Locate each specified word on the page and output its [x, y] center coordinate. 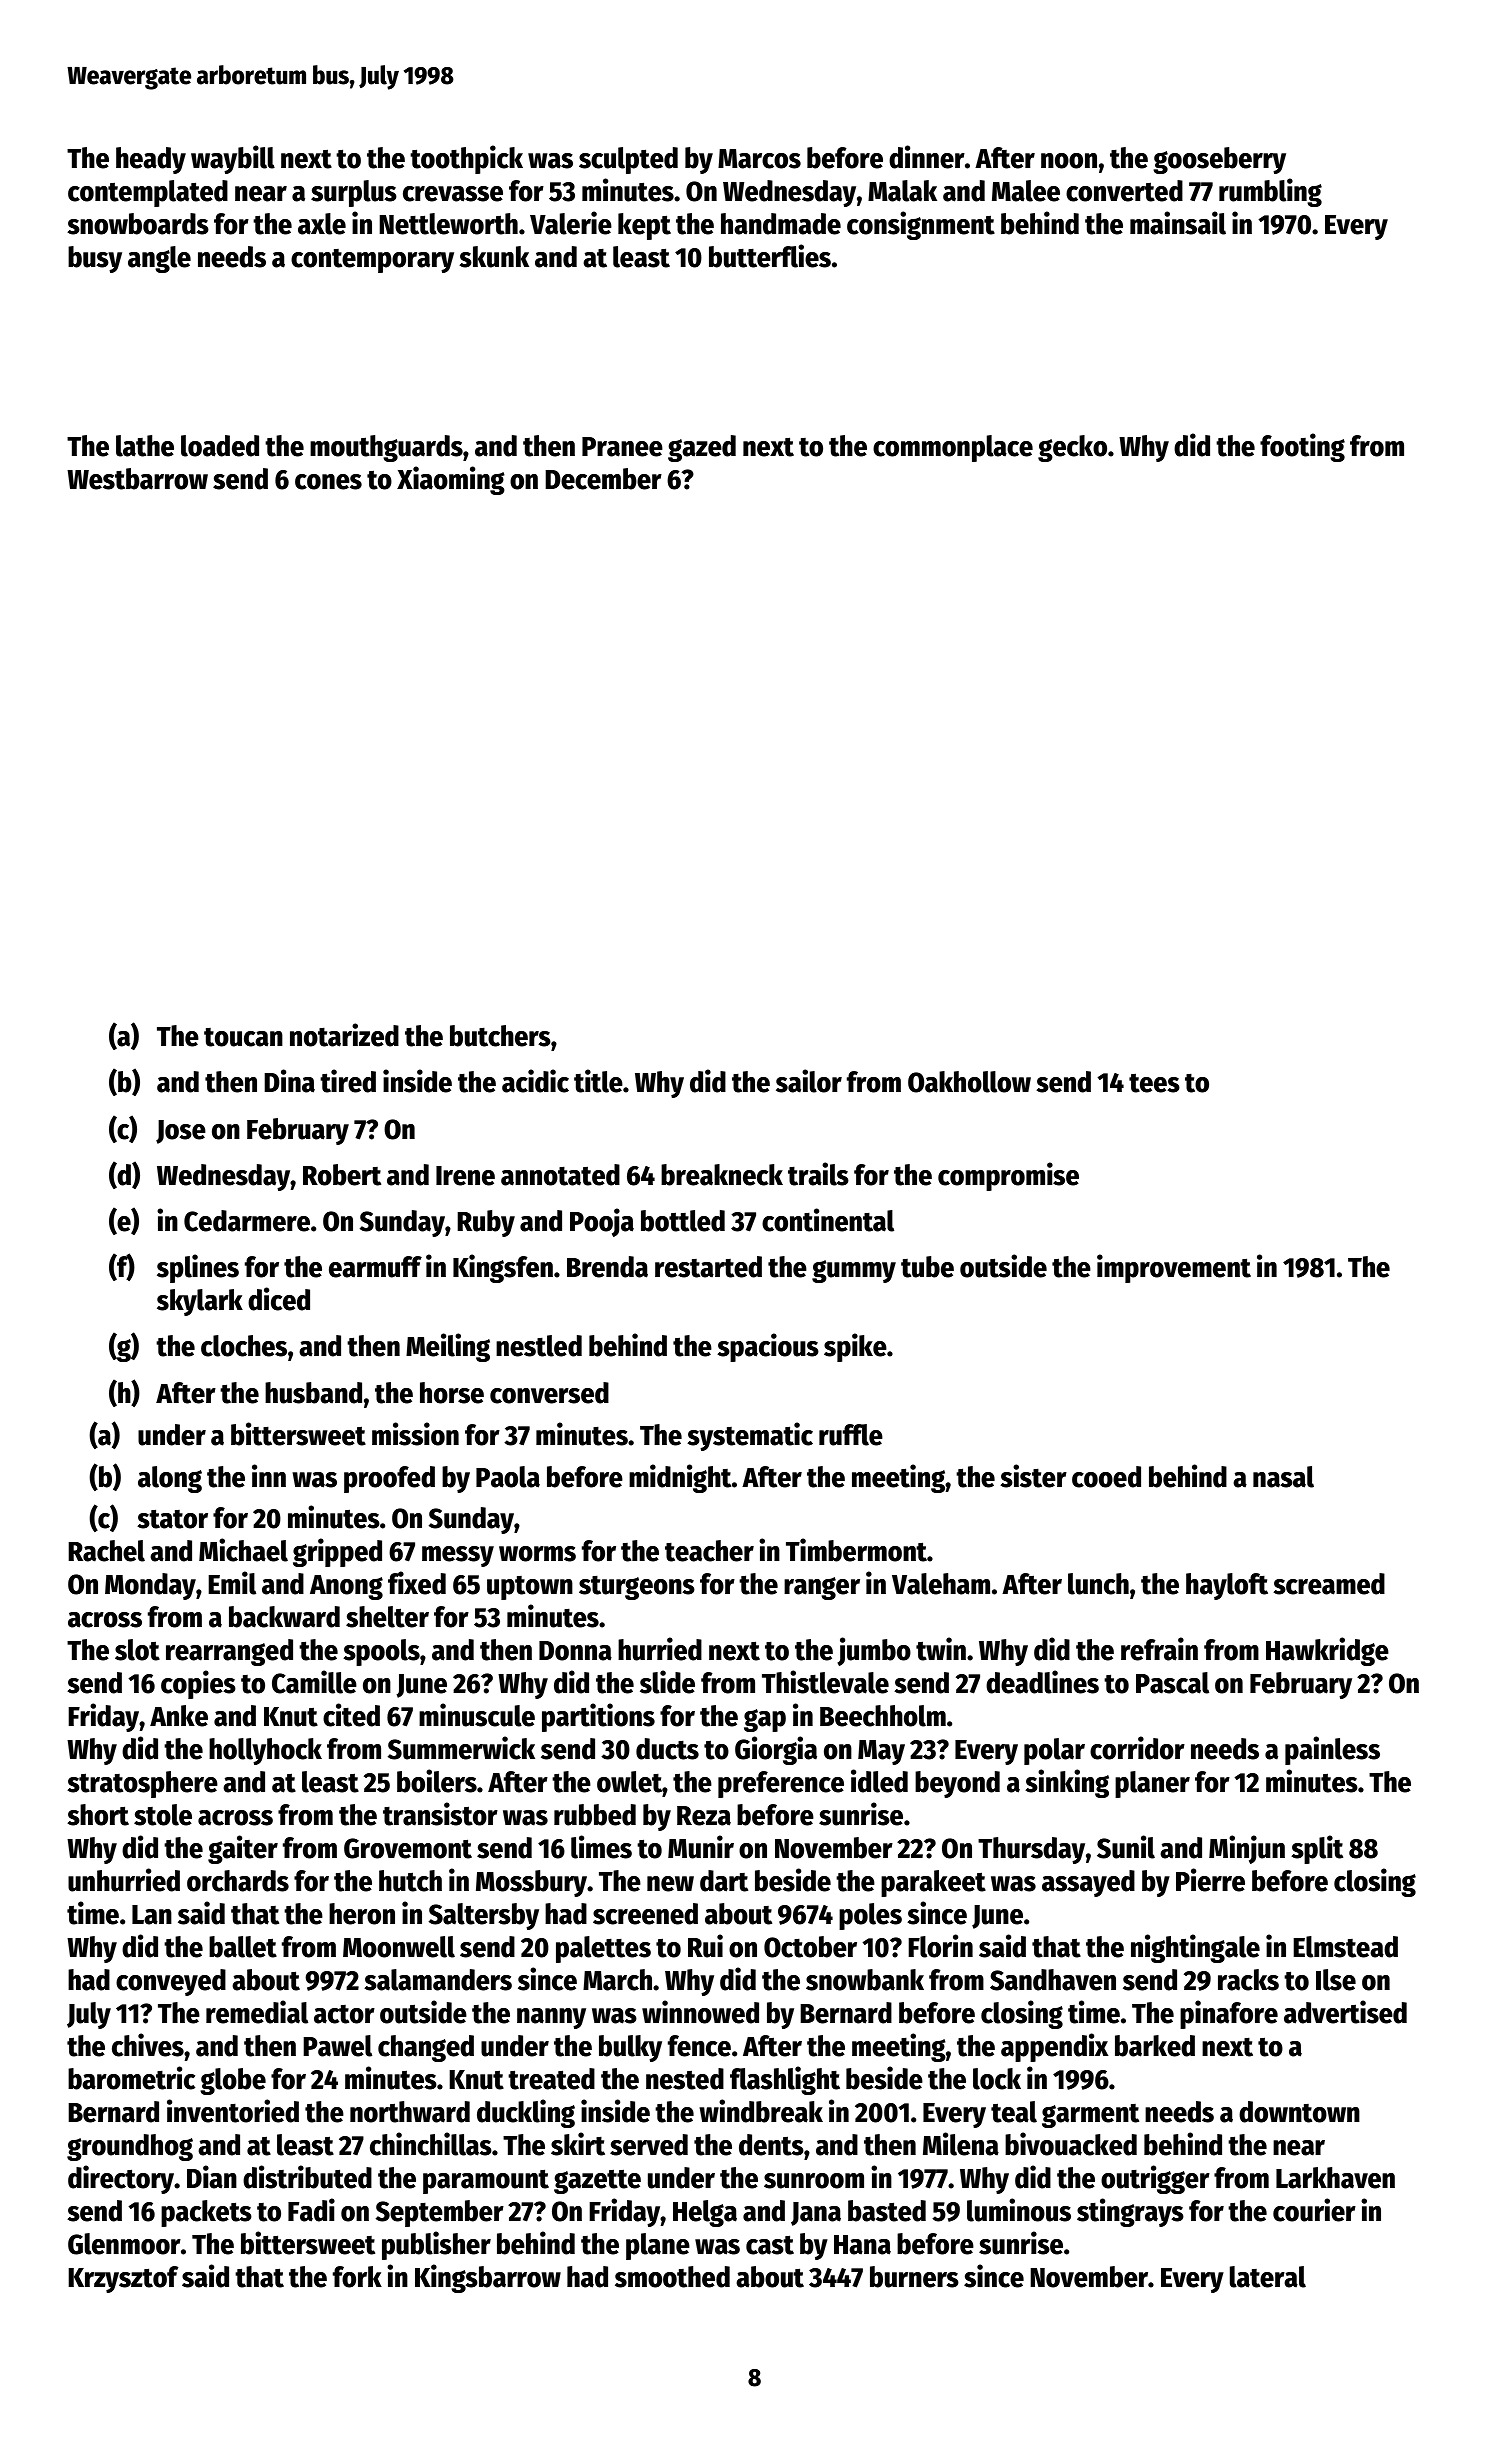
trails [818, 1174]
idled [879, 1781]
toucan [243, 1037]
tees [1154, 1083]
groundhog [130, 2147]
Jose [181, 1132]
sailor [809, 1081]
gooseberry [1219, 160]
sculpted [628, 160]
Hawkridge [1327, 1651]
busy [95, 259]
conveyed [171, 1982]
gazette [597, 2181]
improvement [1174, 1268]
